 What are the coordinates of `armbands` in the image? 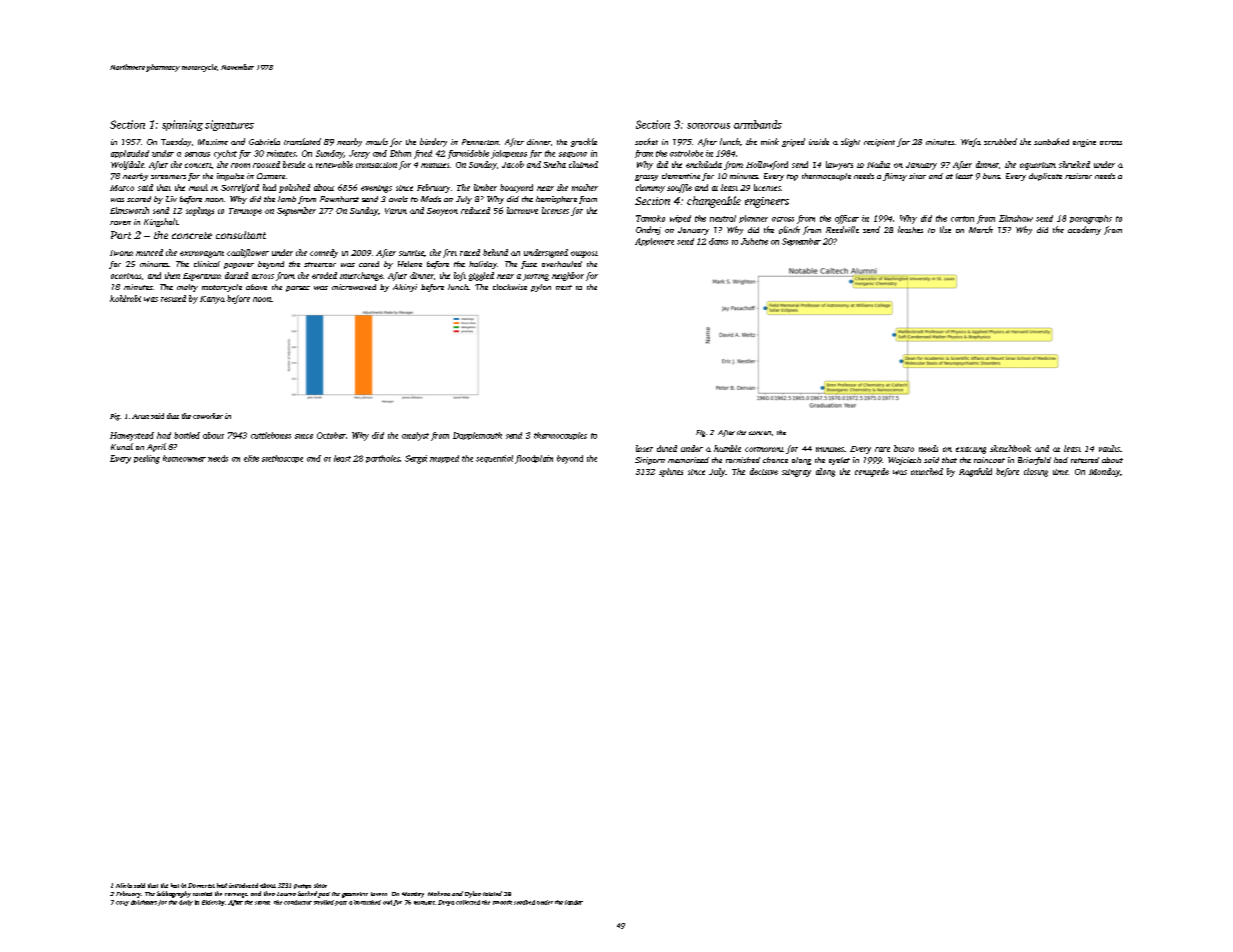 It's located at (758, 124).
